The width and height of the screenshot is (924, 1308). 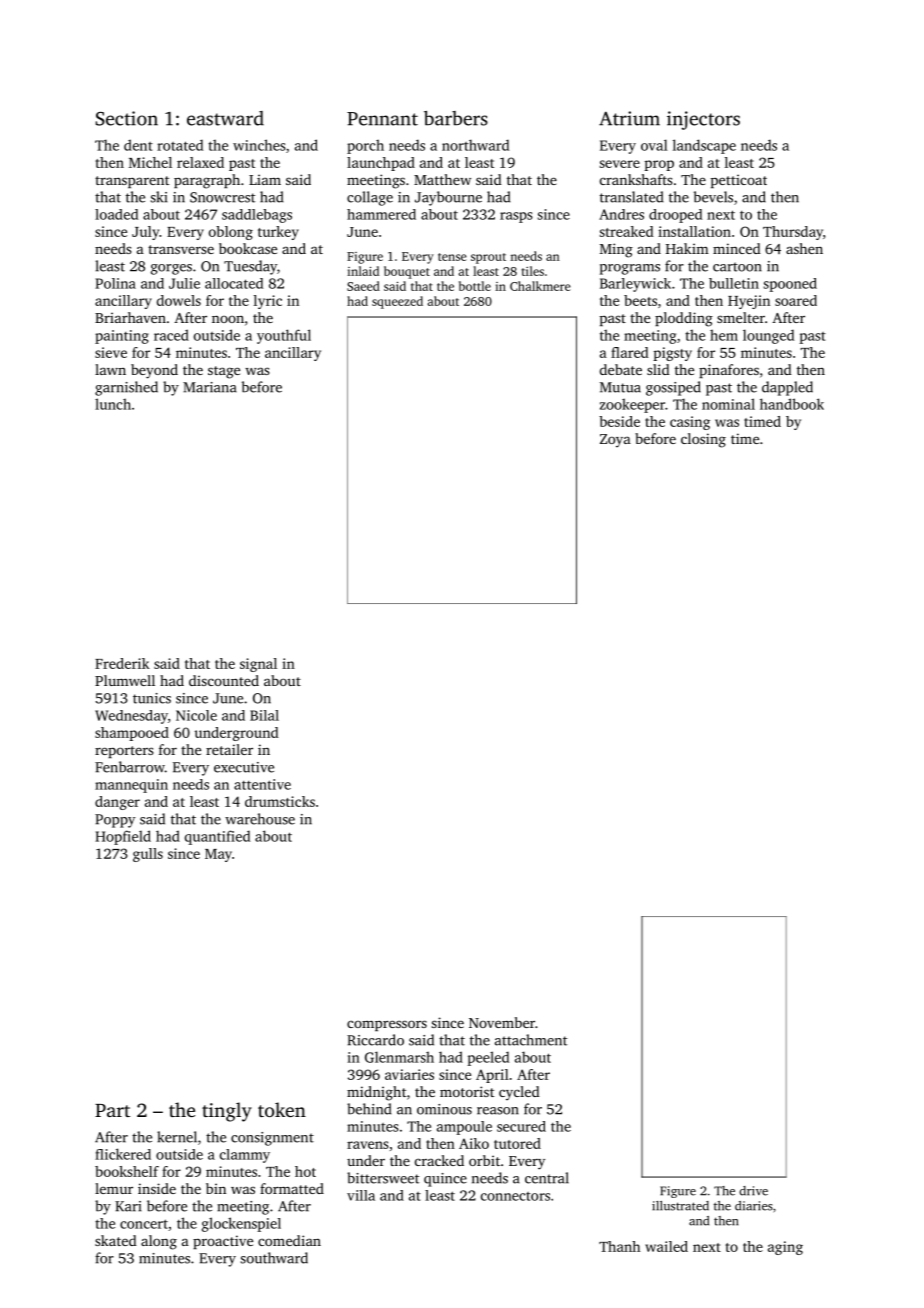 I want to click on porch, so click(x=365, y=146).
